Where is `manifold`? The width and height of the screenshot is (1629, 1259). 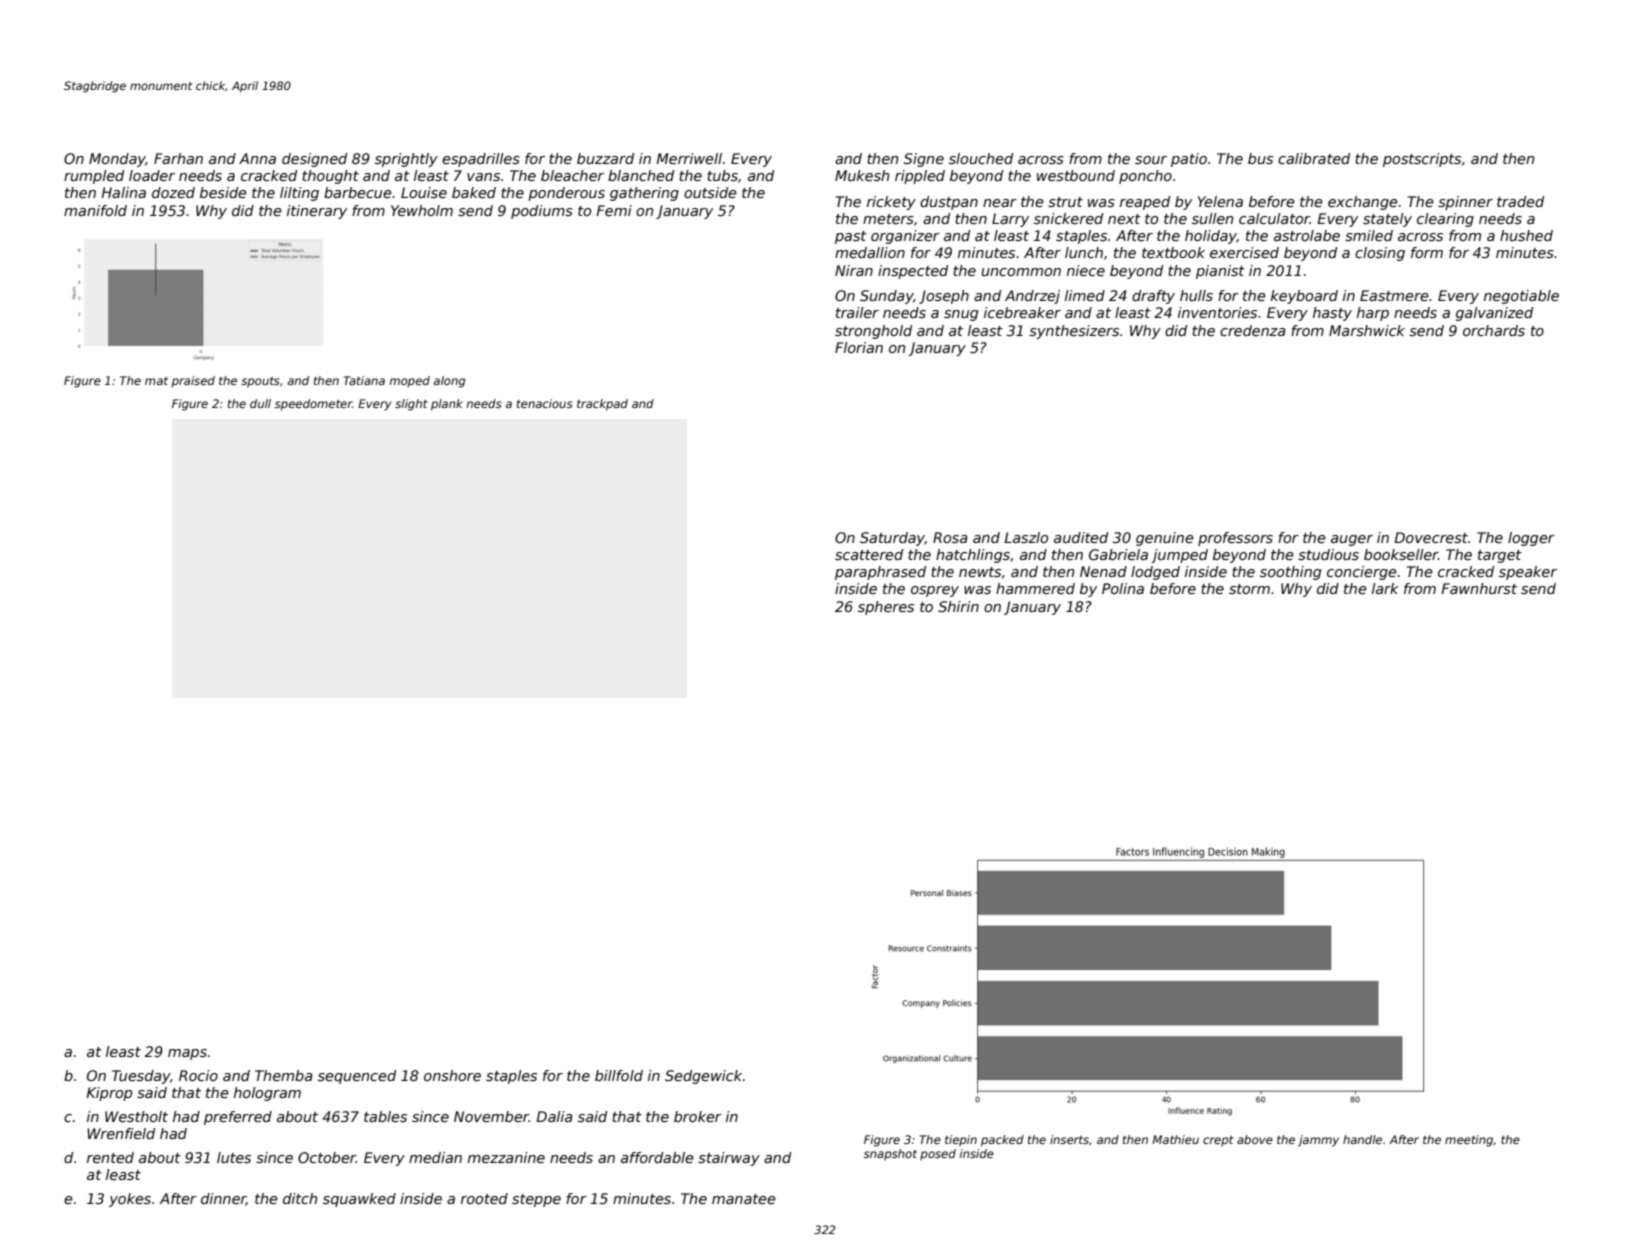
manifold is located at coordinates (95, 210).
